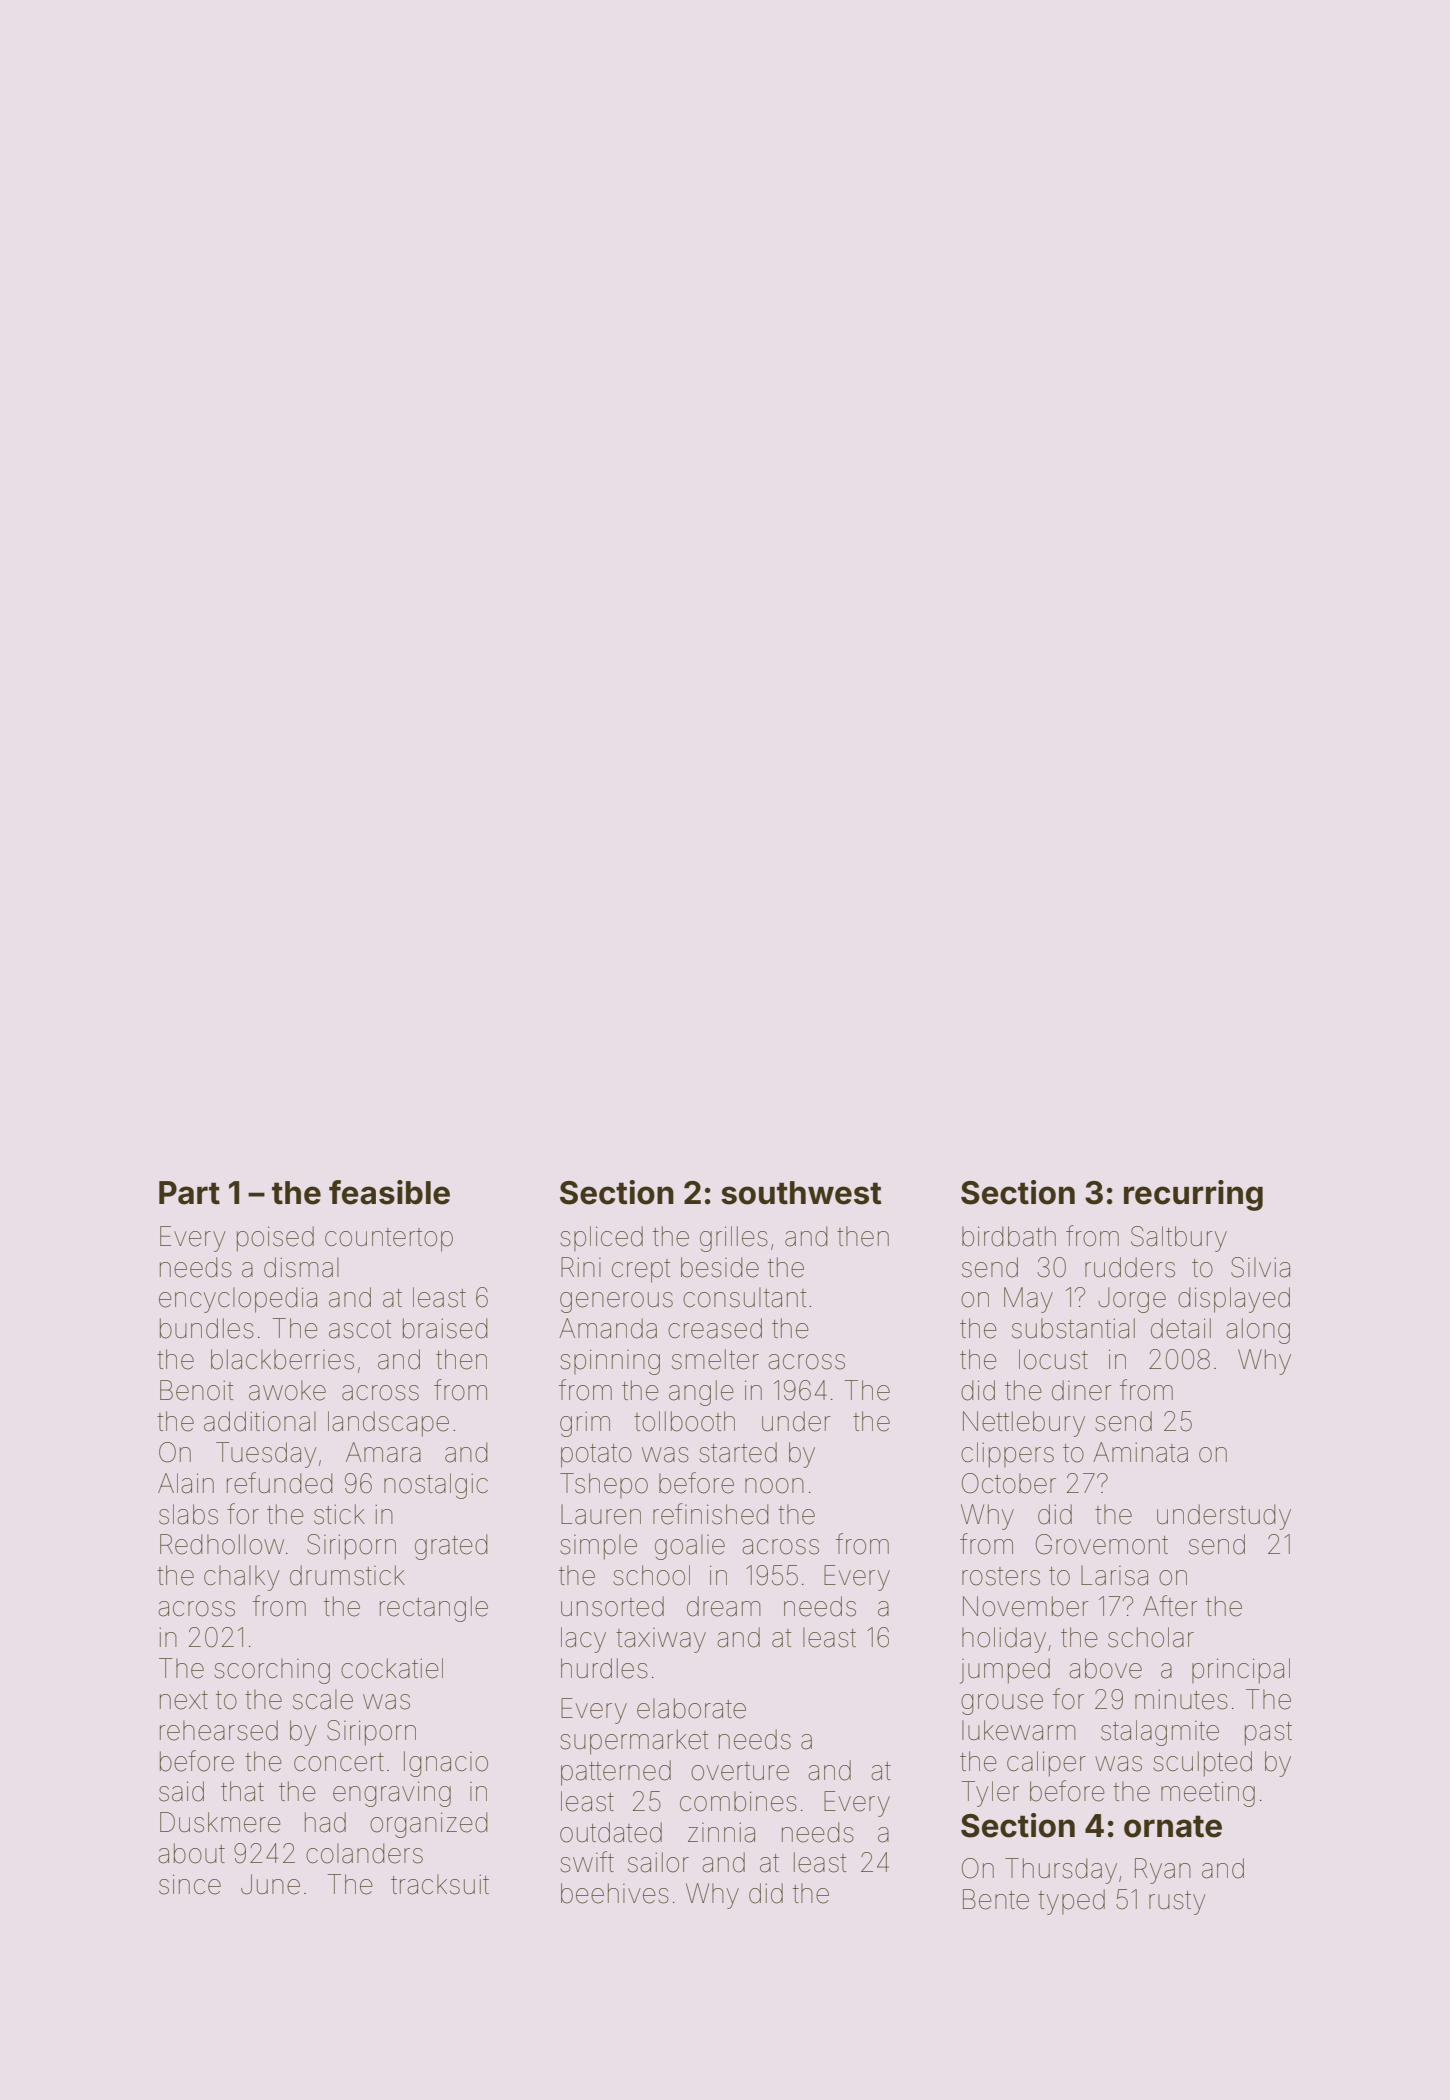  What do you see at coordinates (661, 1640) in the page?
I see `taxiway` at bounding box center [661, 1640].
